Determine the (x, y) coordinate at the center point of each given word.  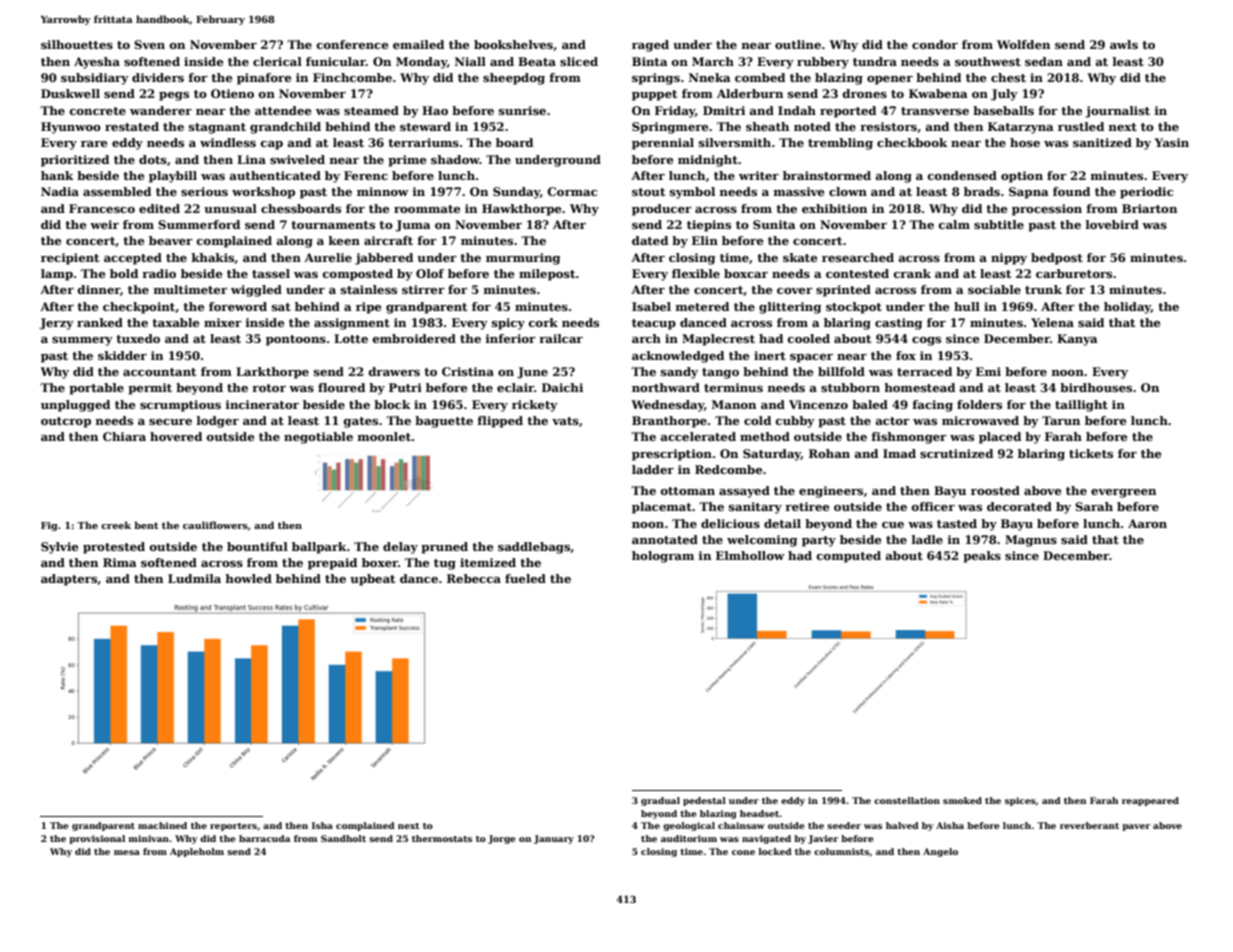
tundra (875, 61)
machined (162, 825)
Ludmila (194, 578)
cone (743, 852)
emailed (418, 44)
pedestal (704, 801)
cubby (795, 422)
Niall (470, 61)
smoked (962, 800)
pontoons (296, 340)
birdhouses (1096, 387)
